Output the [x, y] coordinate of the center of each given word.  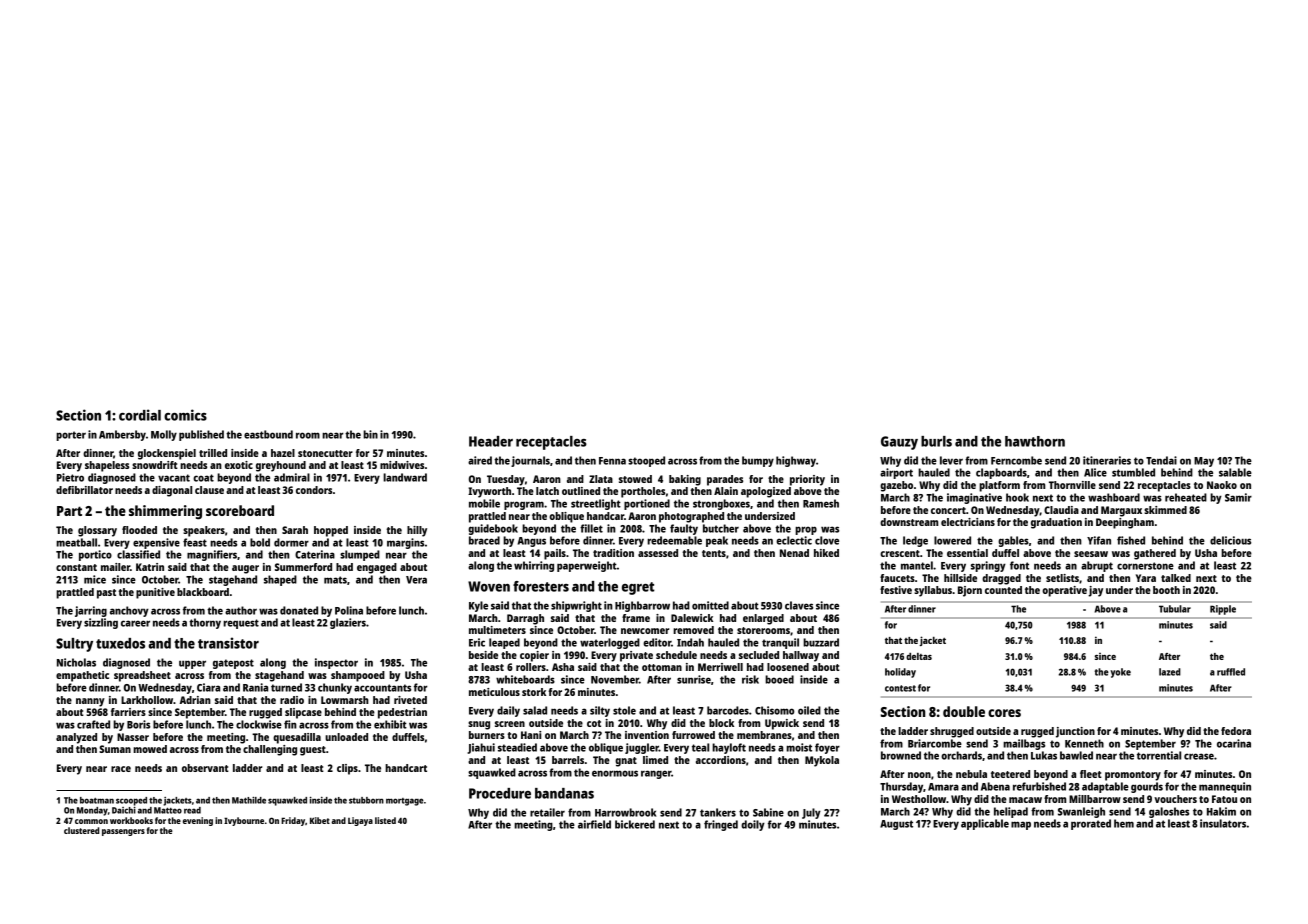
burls [936, 441]
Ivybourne [244, 821]
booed [779, 679]
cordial [140, 415]
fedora [1236, 731]
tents [714, 553]
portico [95, 555]
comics [185, 415]
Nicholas [76, 662]
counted [1003, 590]
